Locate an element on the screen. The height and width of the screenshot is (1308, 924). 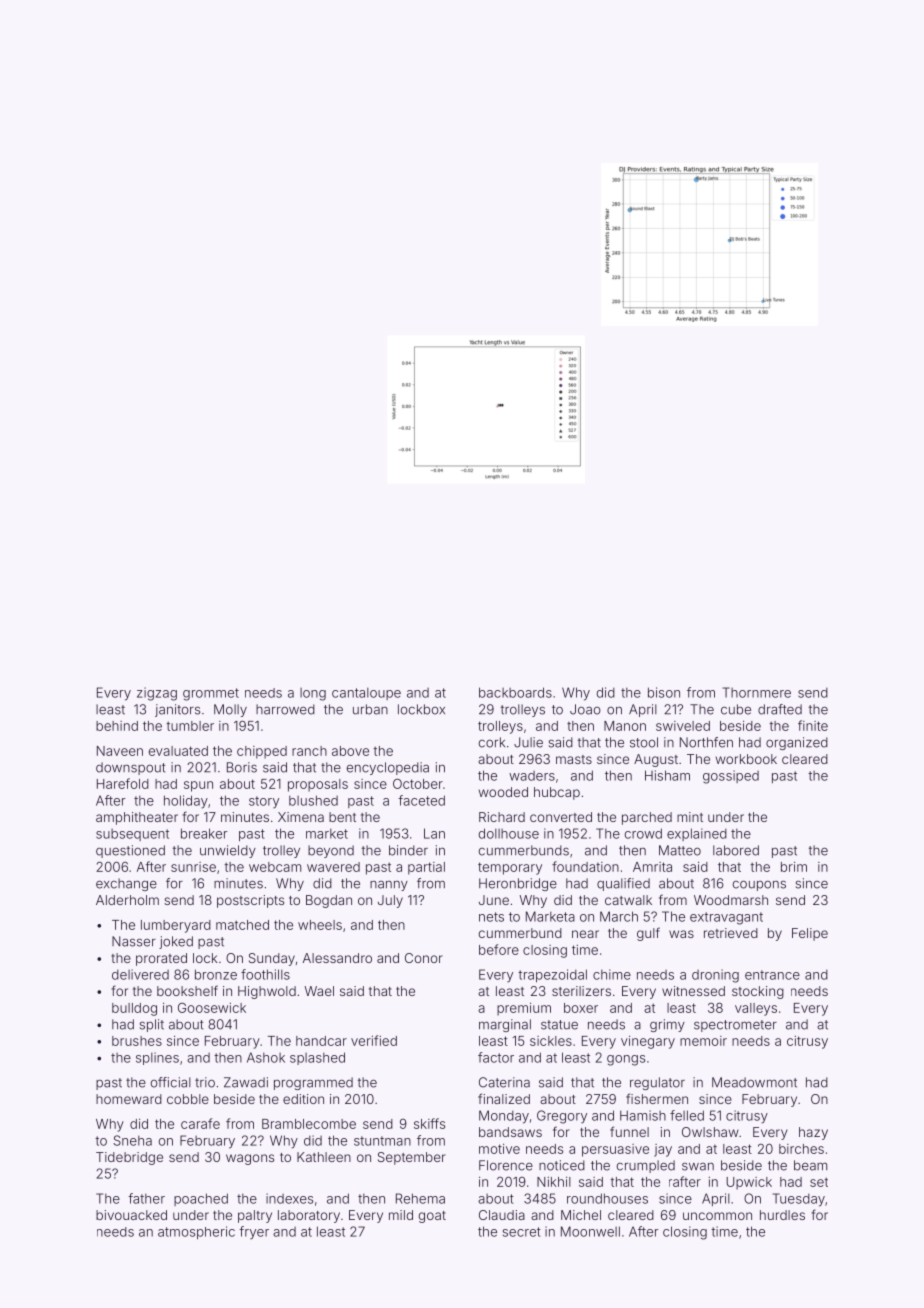
prorated is located at coordinates (161, 959).
